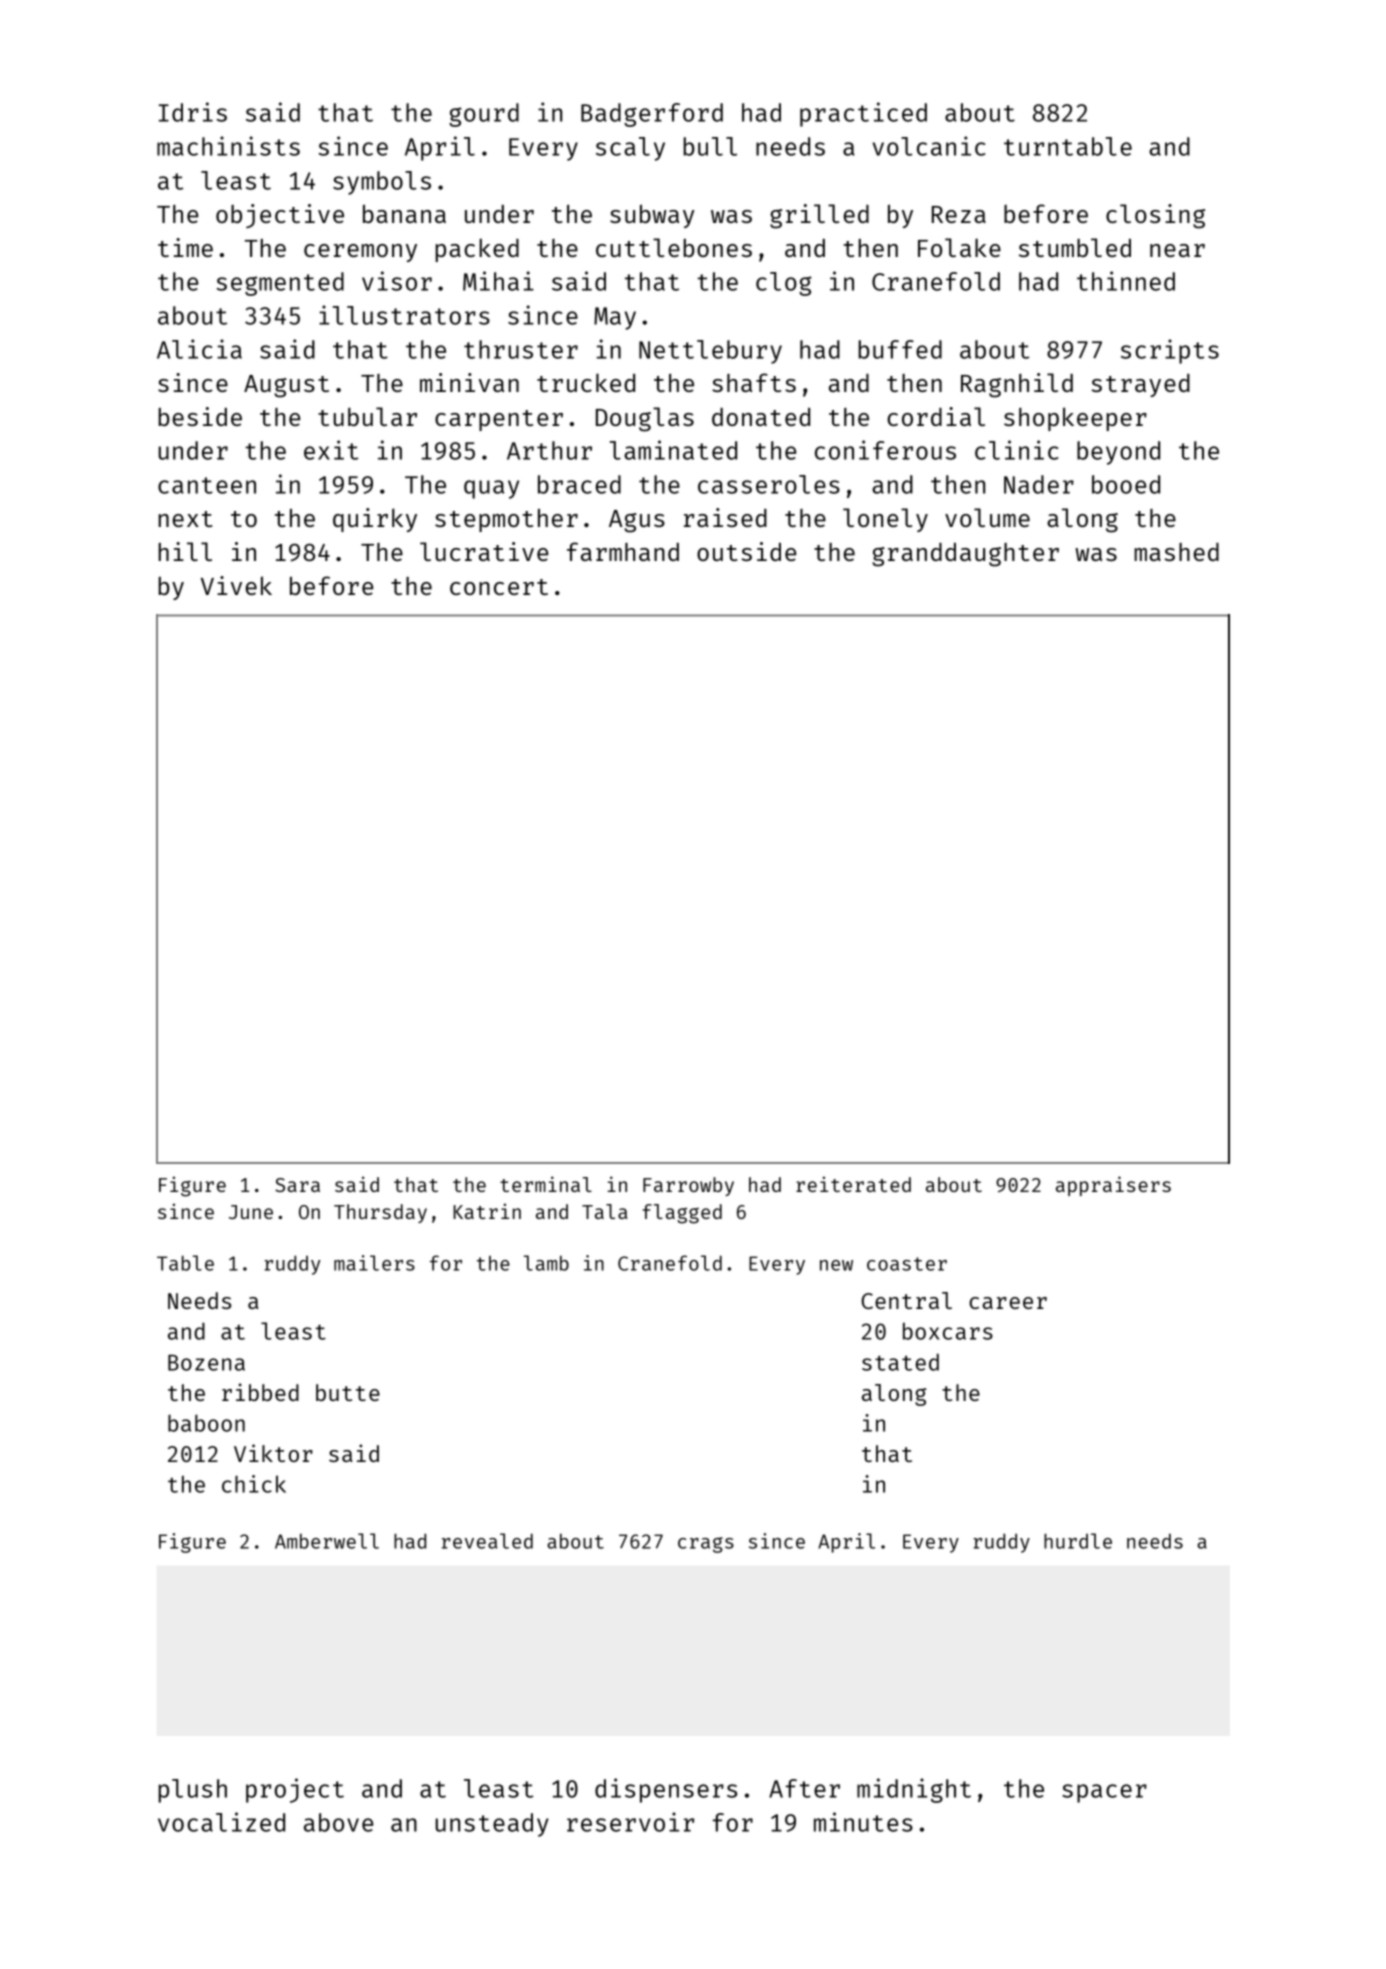 The height and width of the screenshot is (1969, 1386). Describe the element at coordinates (652, 115) in the screenshot. I see `Badgerford` at that location.
